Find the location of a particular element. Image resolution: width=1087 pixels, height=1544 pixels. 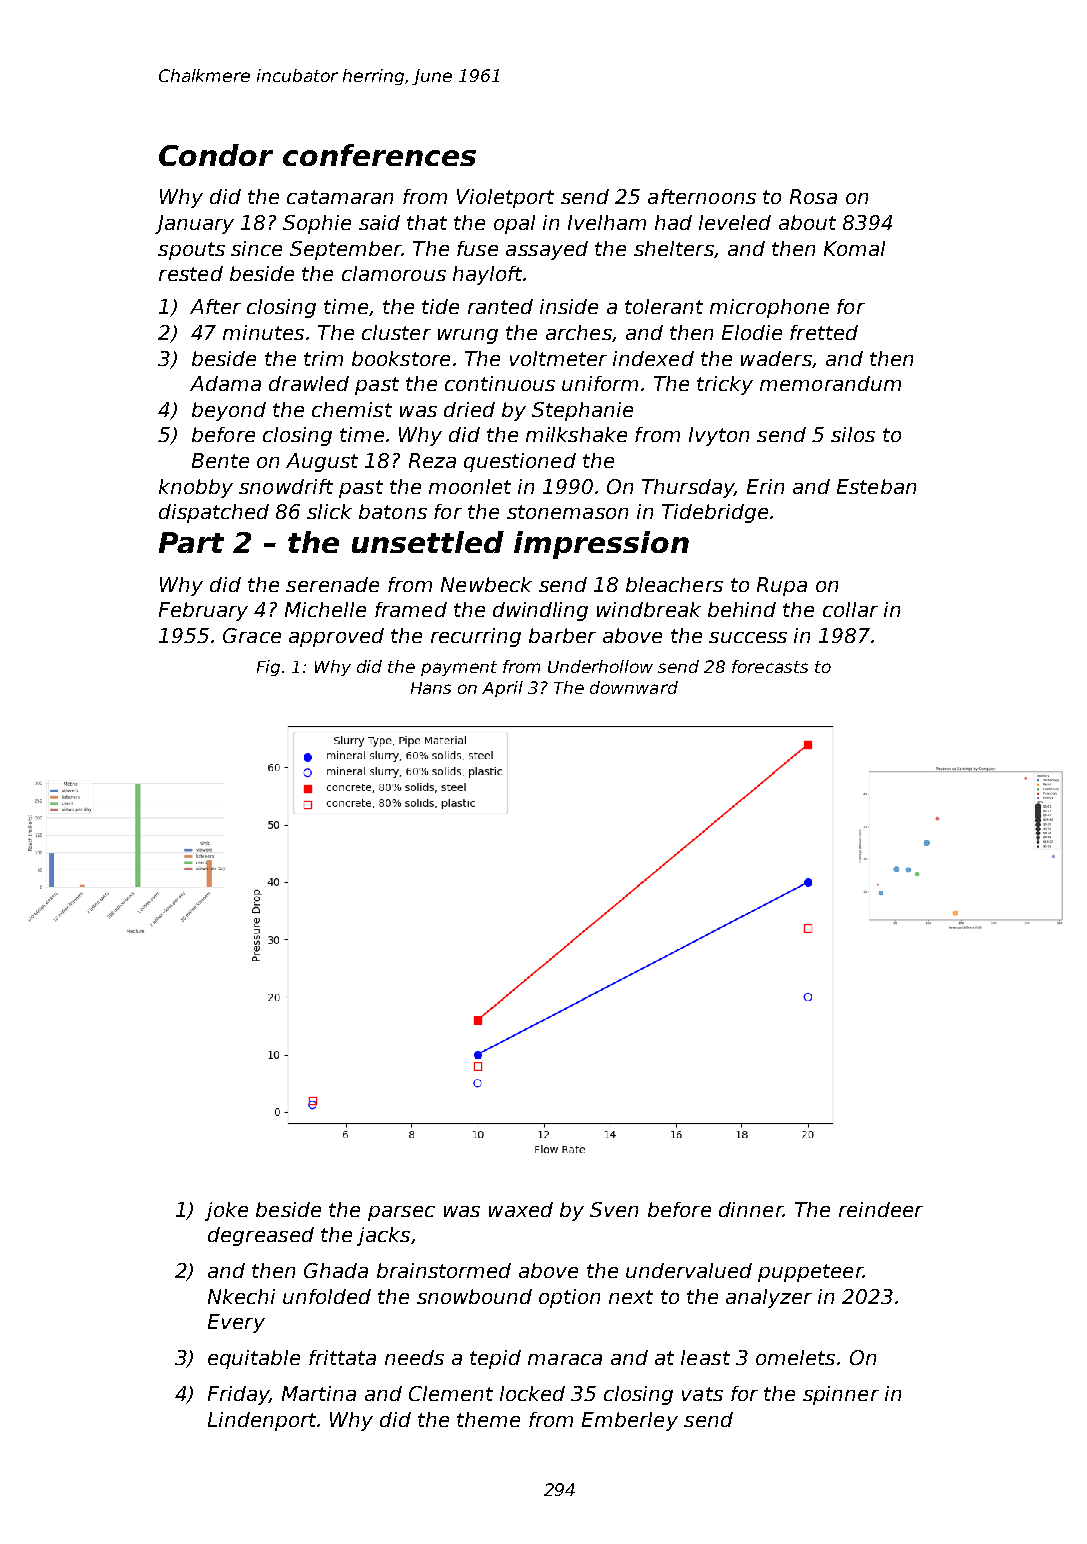

Stephanie is located at coordinates (582, 411).
